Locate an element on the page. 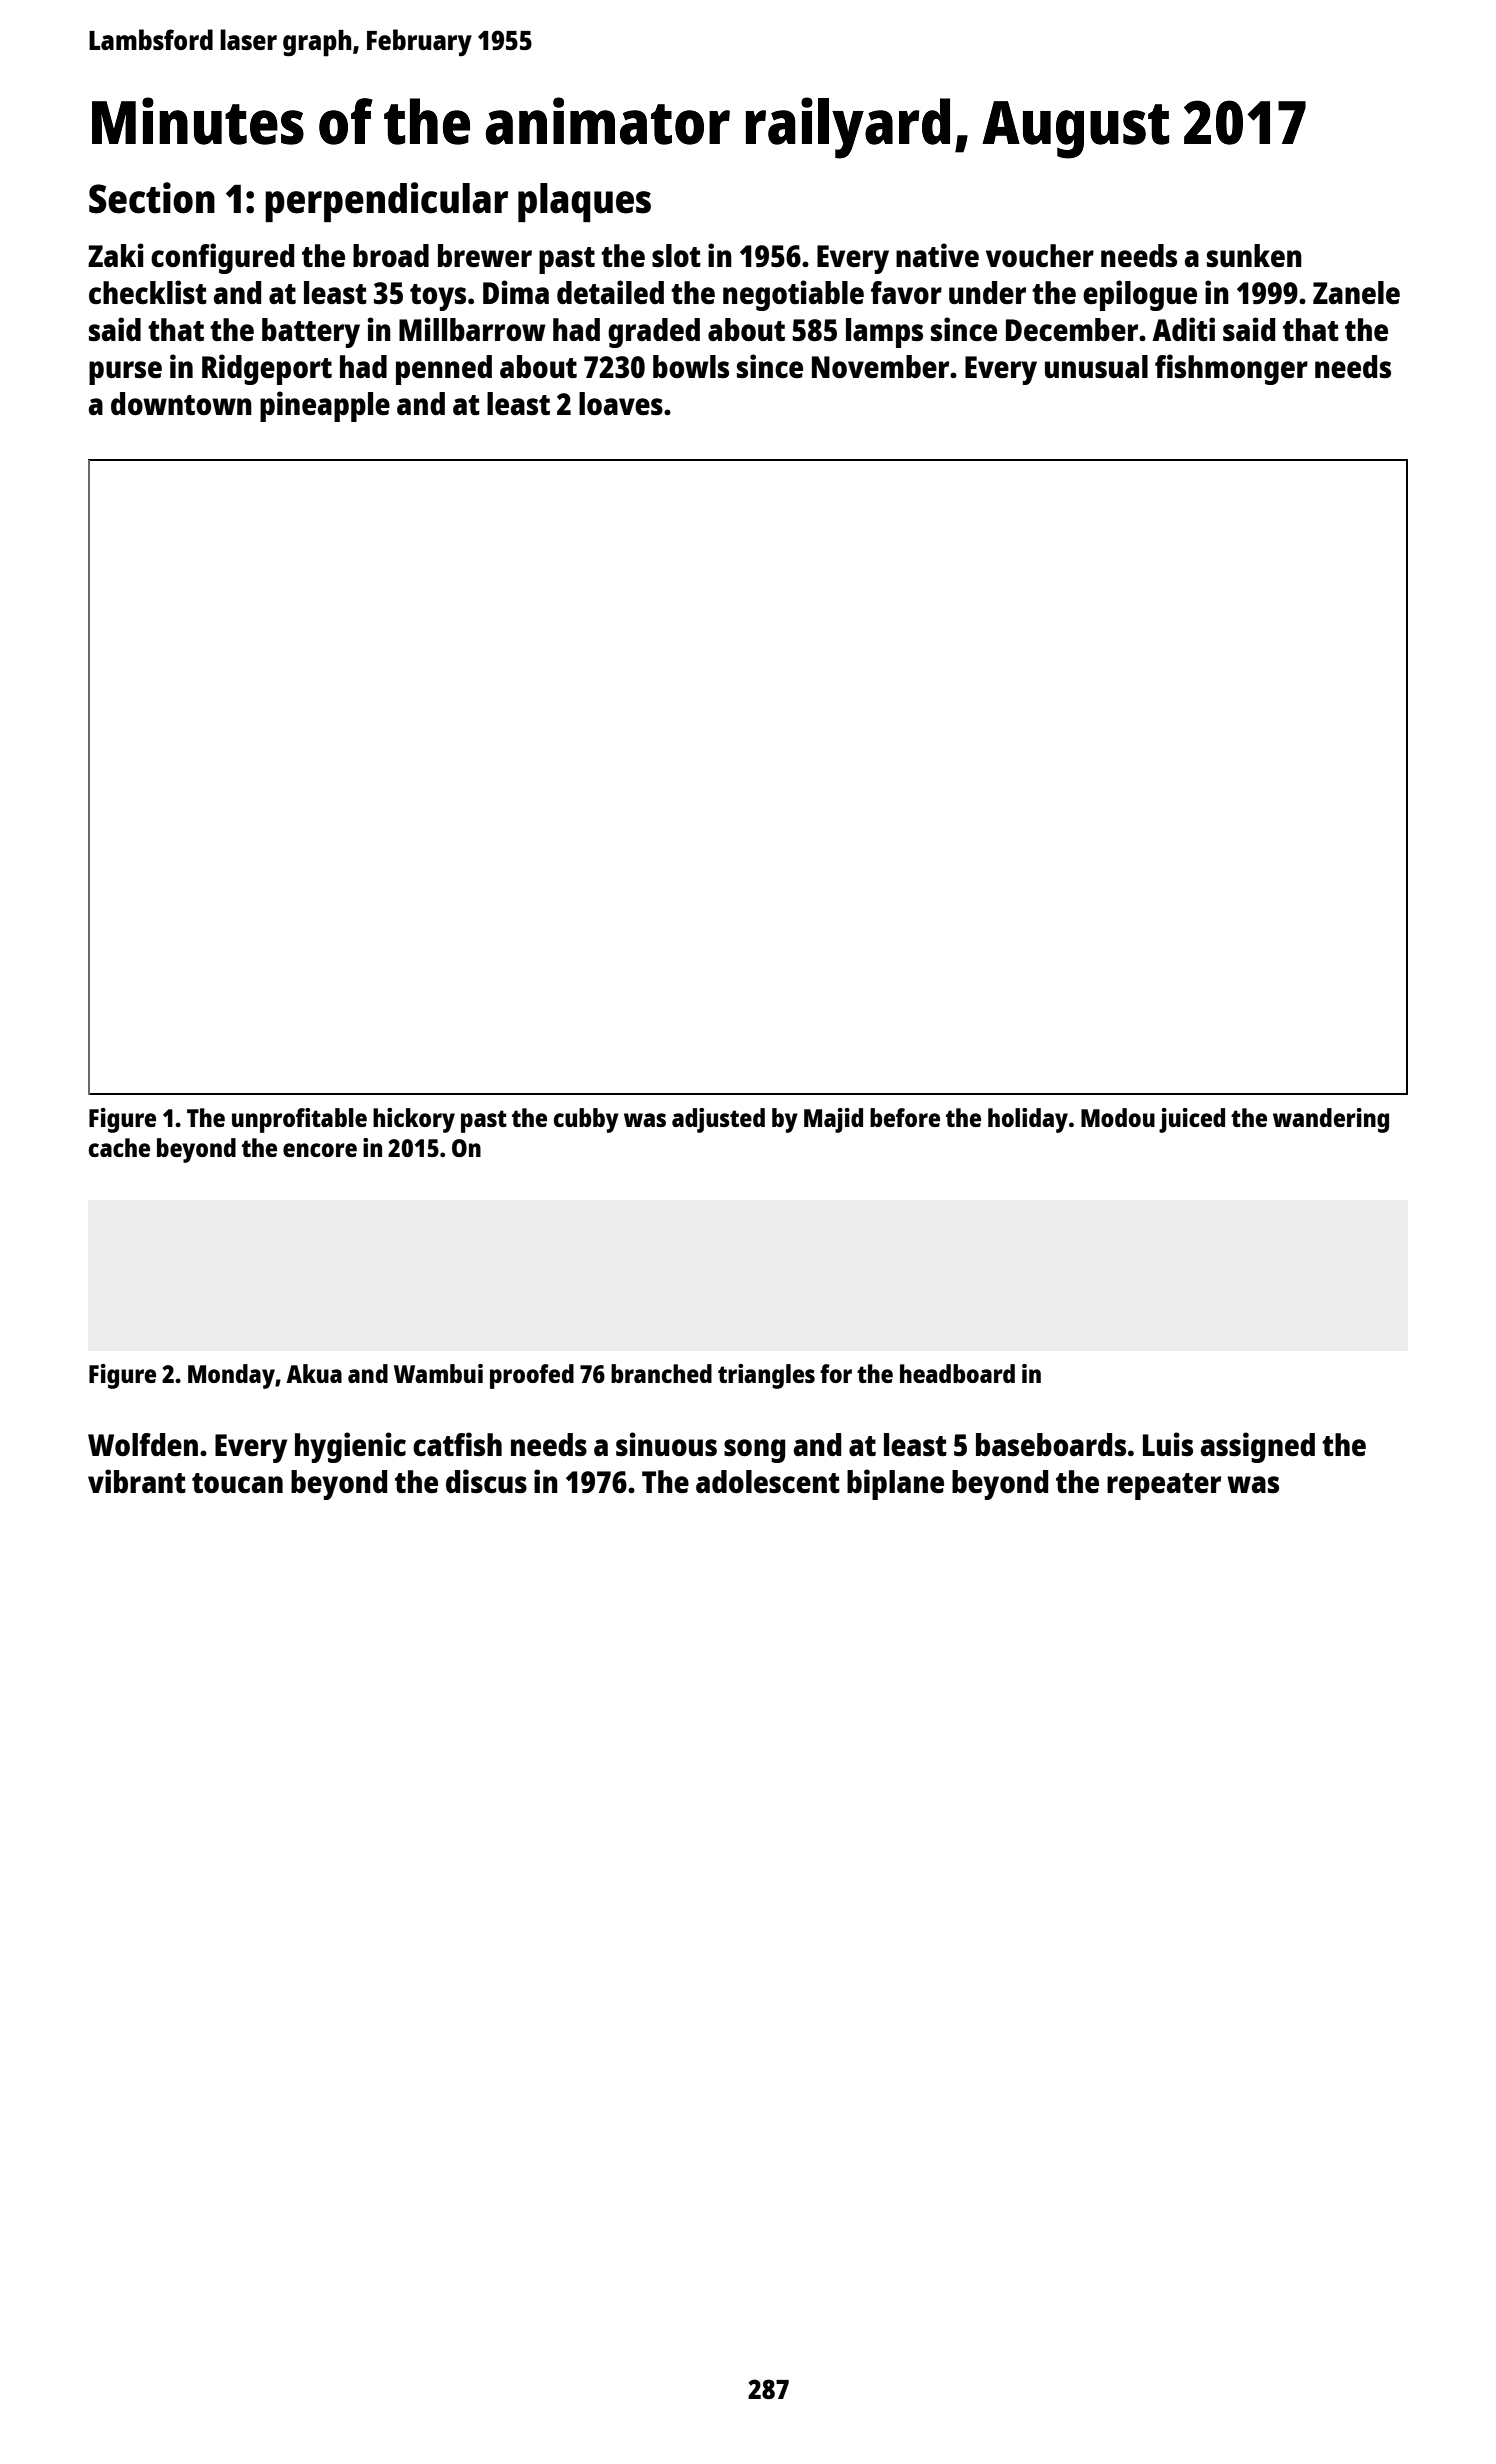 This image has width=1496, height=2464. Section is located at coordinates (152, 198).
